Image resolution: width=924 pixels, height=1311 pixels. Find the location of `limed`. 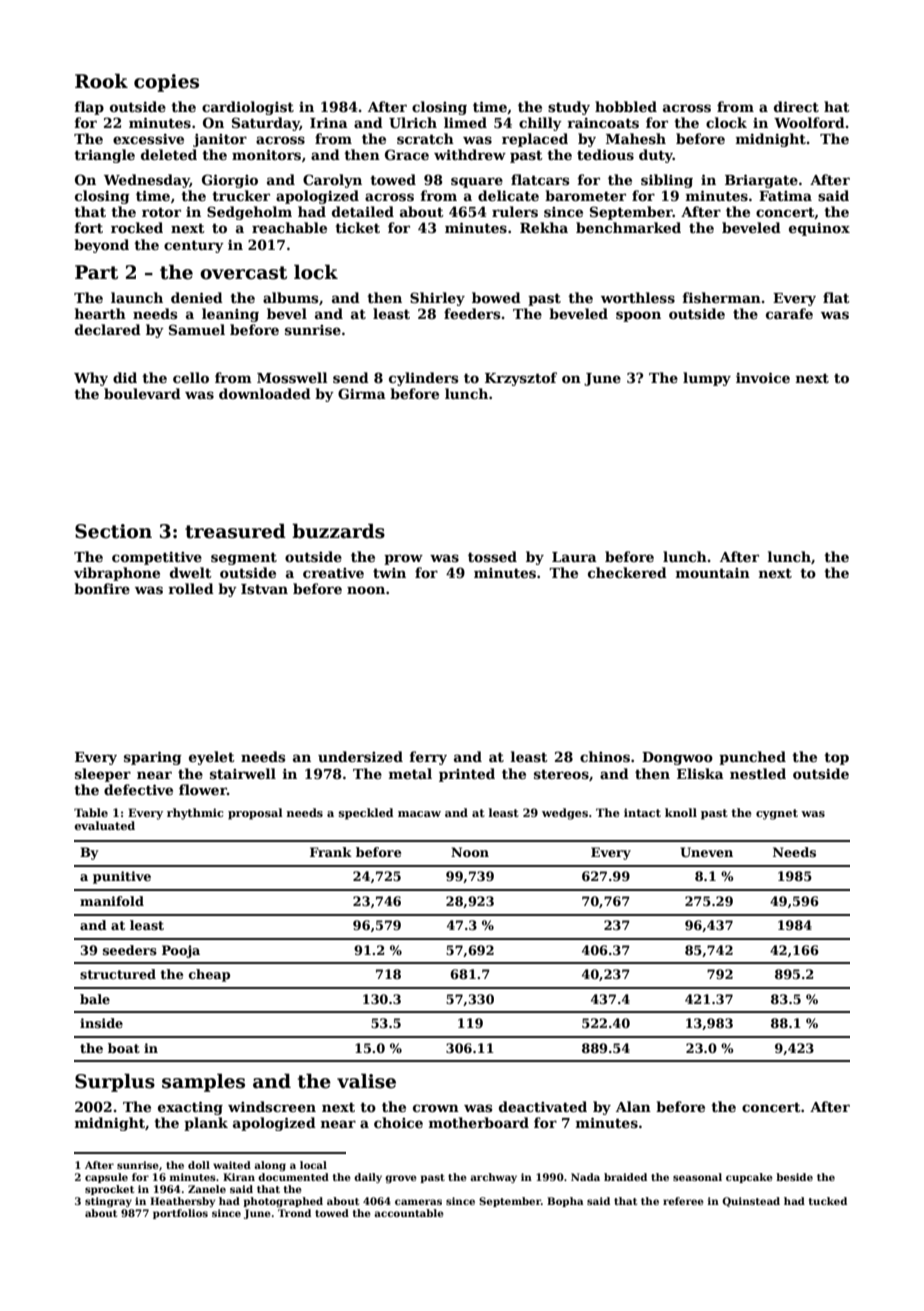

limed is located at coordinates (465, 122).
